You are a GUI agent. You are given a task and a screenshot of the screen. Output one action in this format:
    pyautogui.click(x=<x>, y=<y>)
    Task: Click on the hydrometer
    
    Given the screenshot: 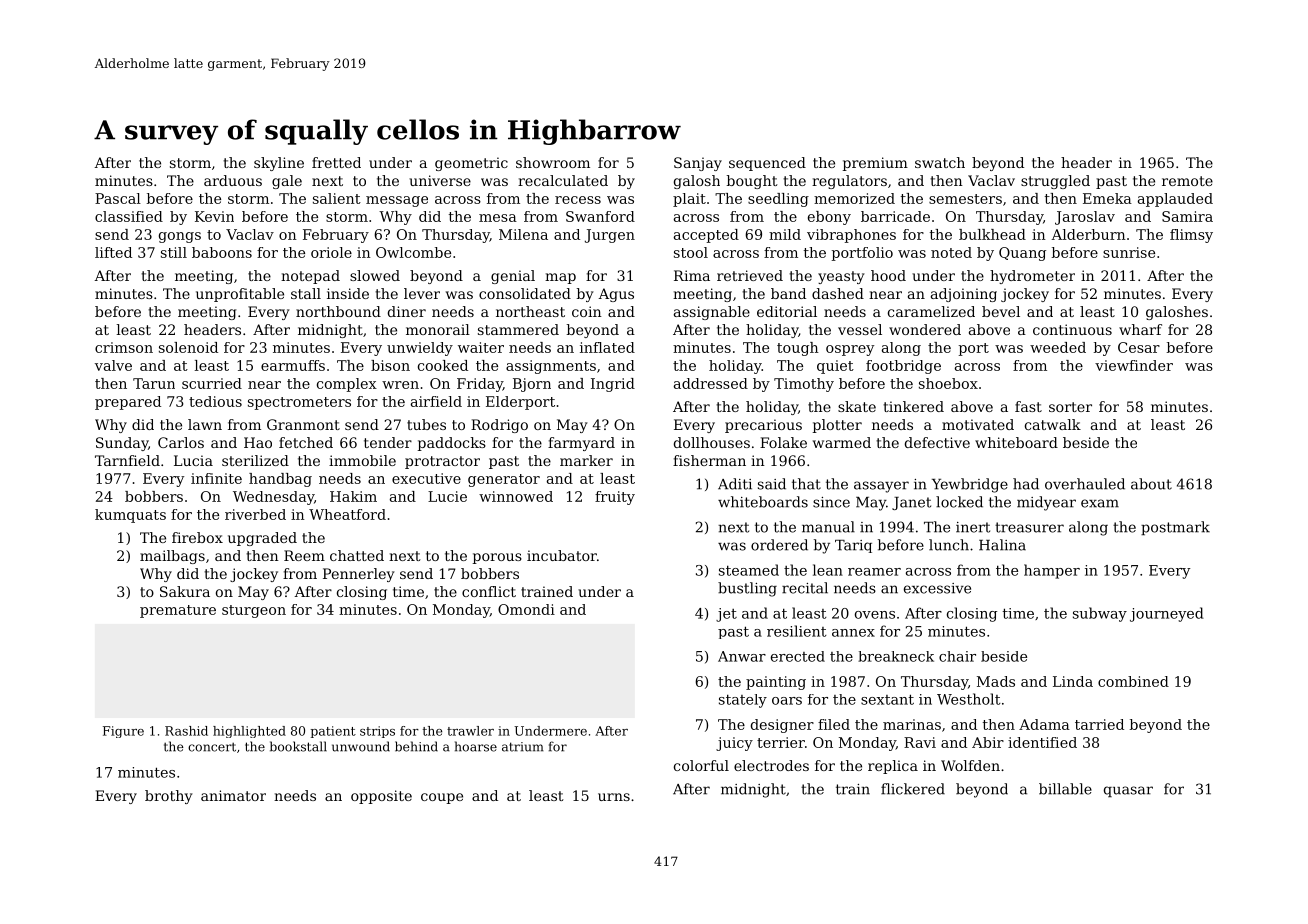 What is the action you would take?
    pyautogui.click(x=1032, y=277)
